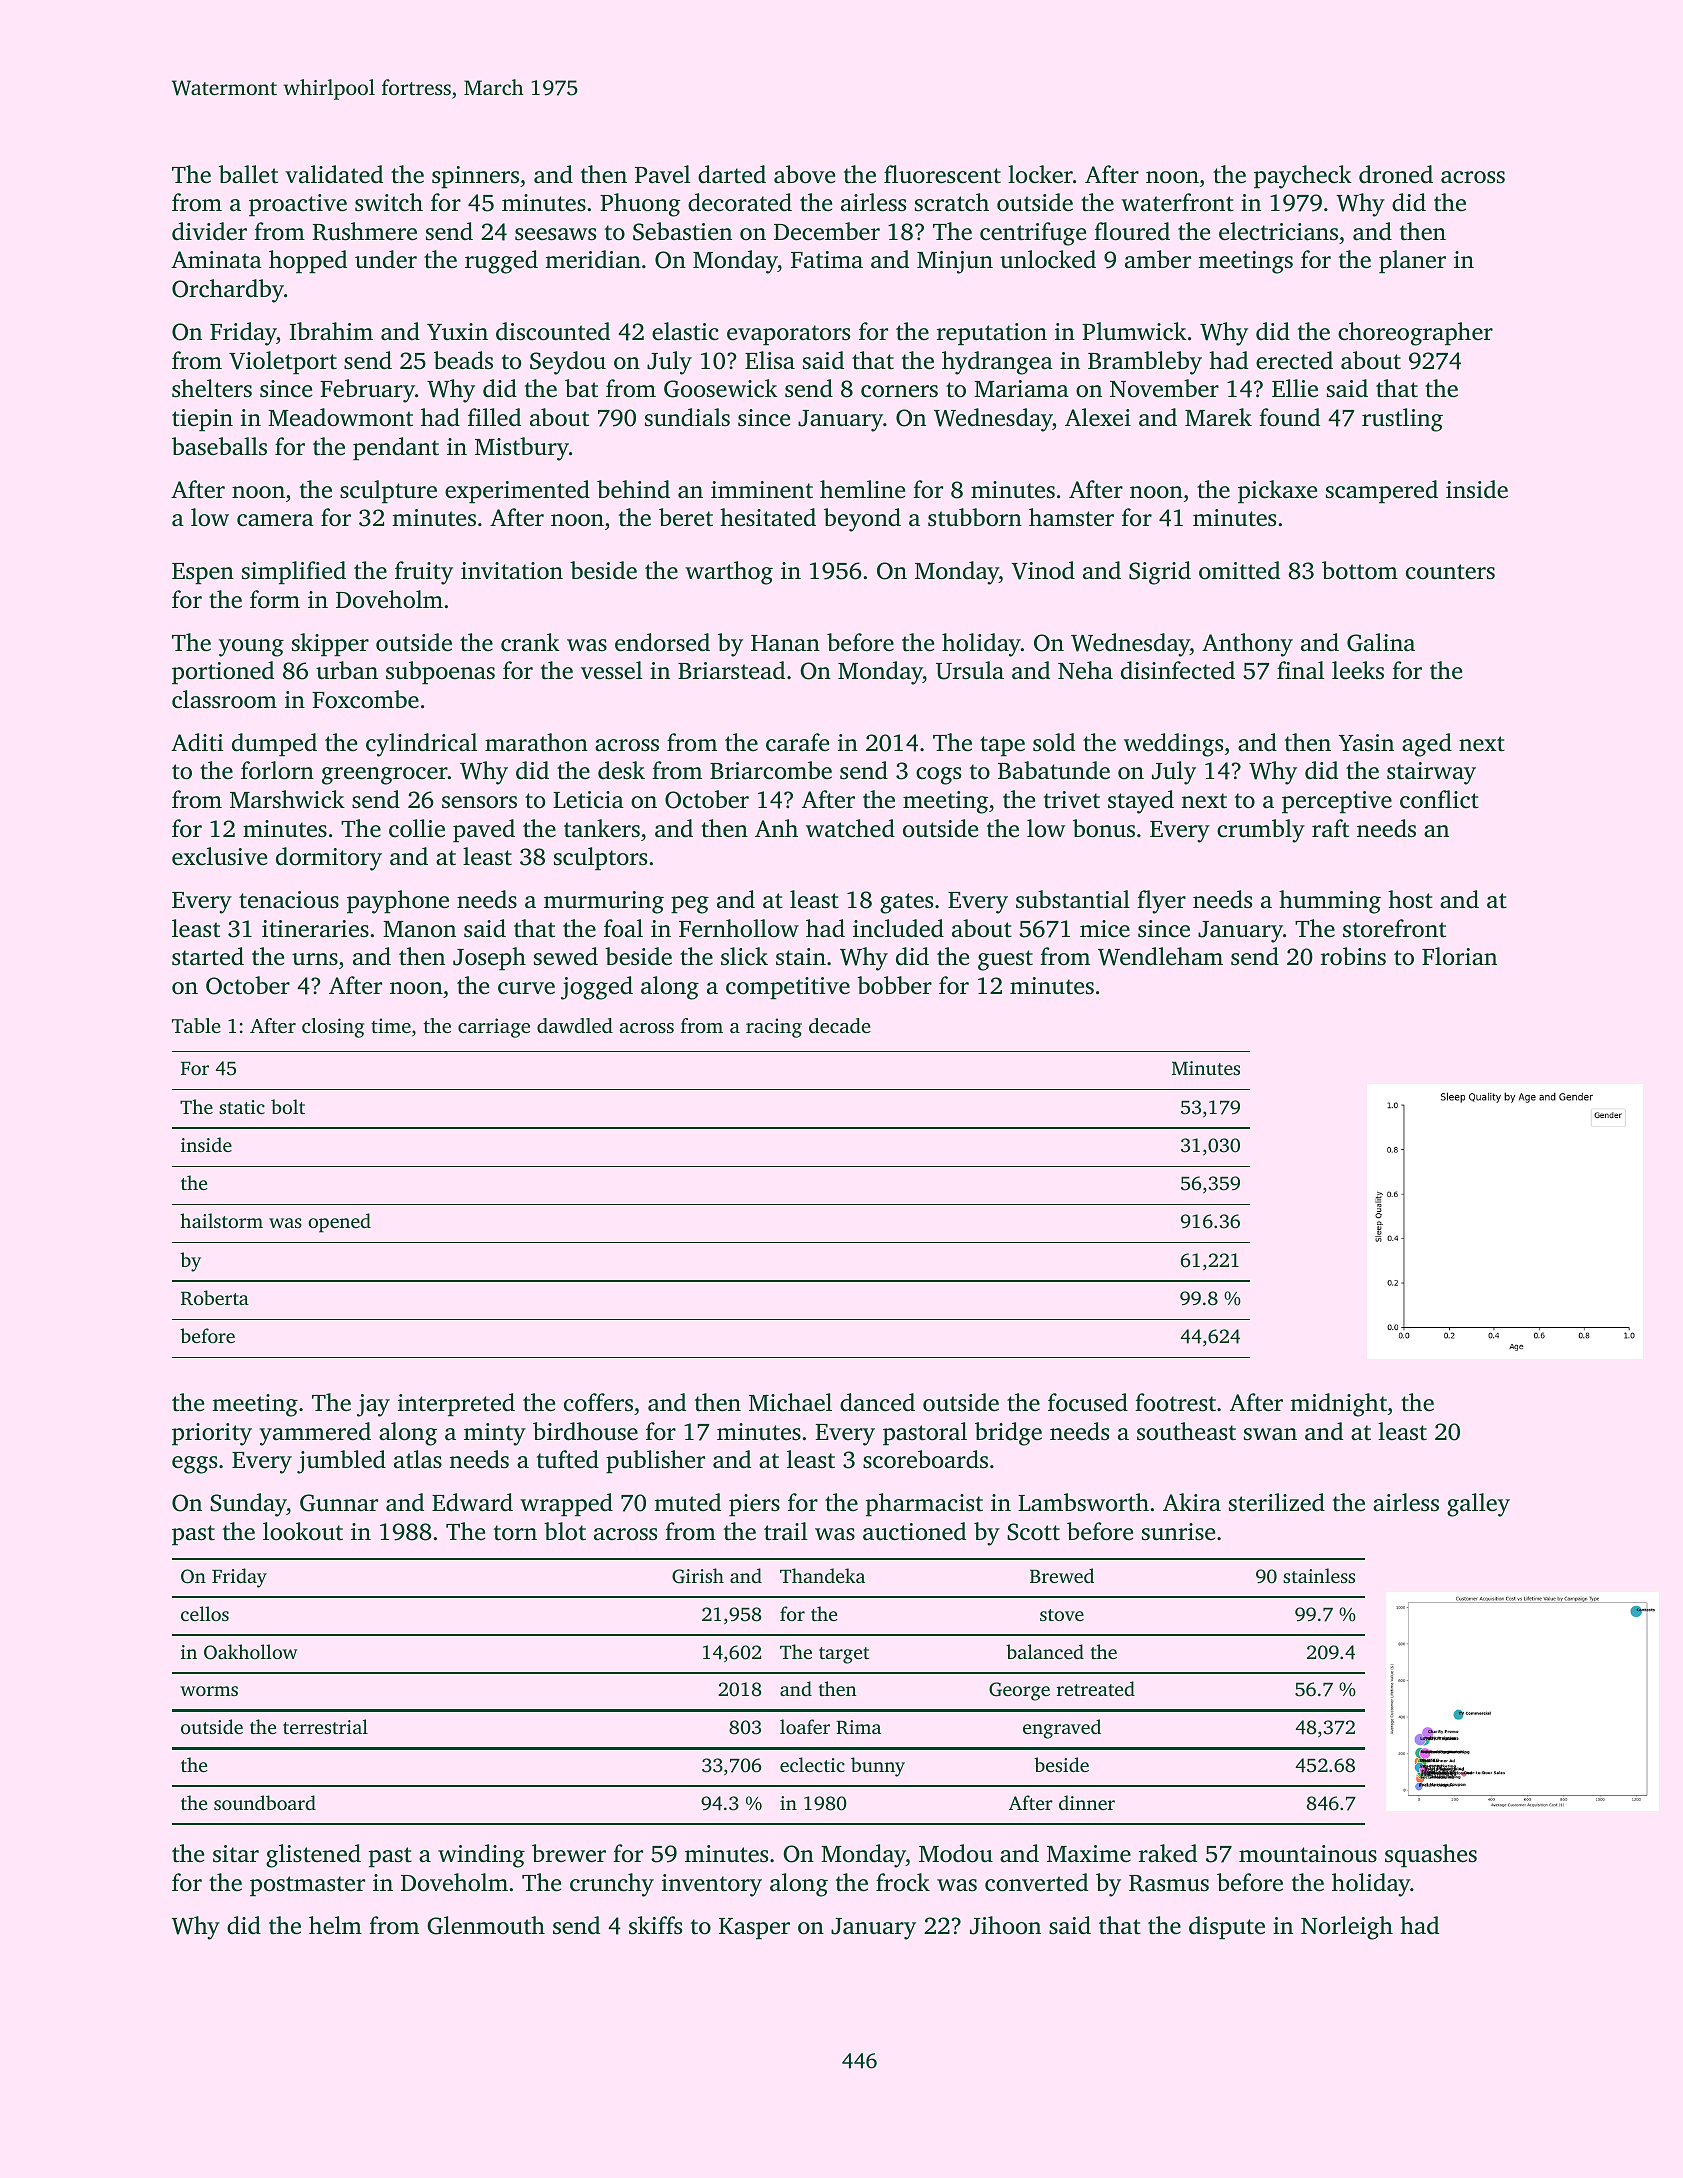 Image resolution: width=1683 pixels, height=2178 pixels. Describe the element at coordinates (604, 902) in the page. I see `murmuring` at that location.
